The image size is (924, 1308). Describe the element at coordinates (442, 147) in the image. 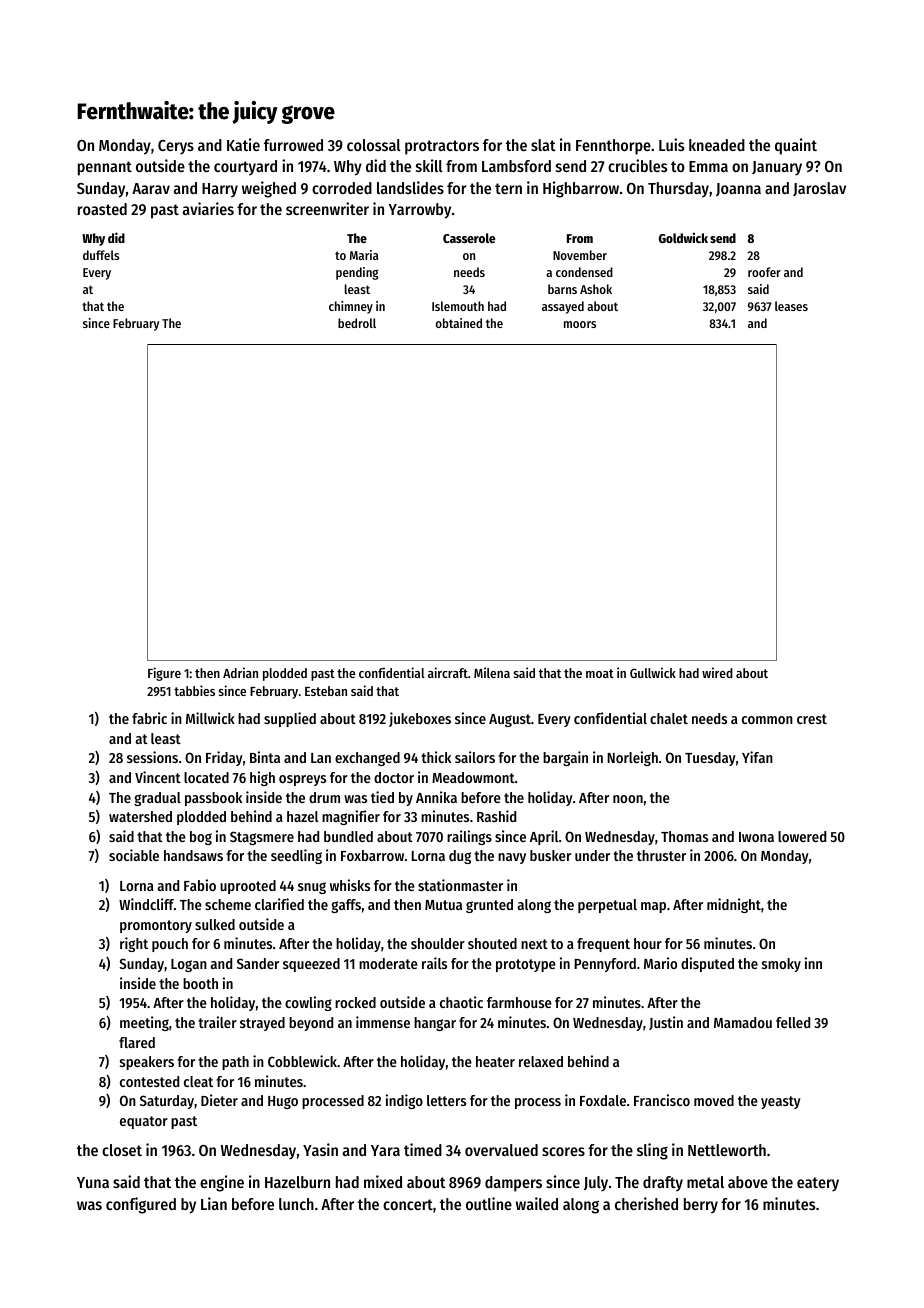

I see `protractors` at that location.
